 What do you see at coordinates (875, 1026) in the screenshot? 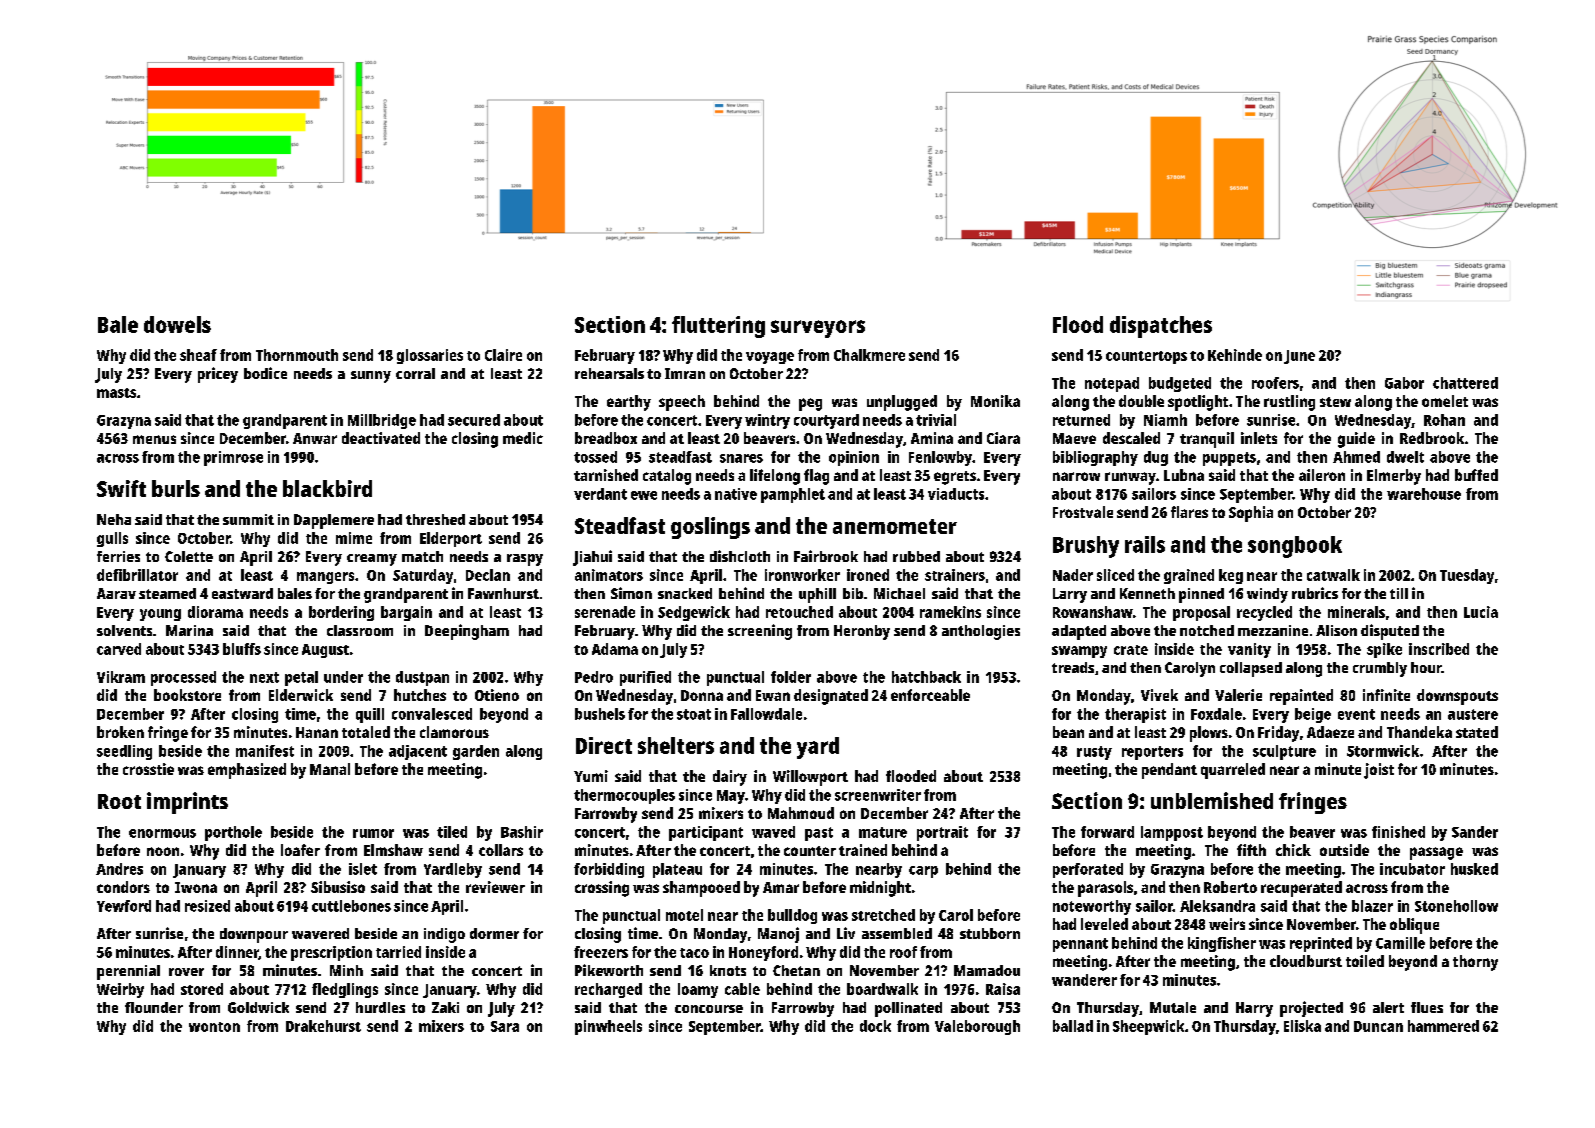
I see `dock` at bounding box center [875, 1026].
